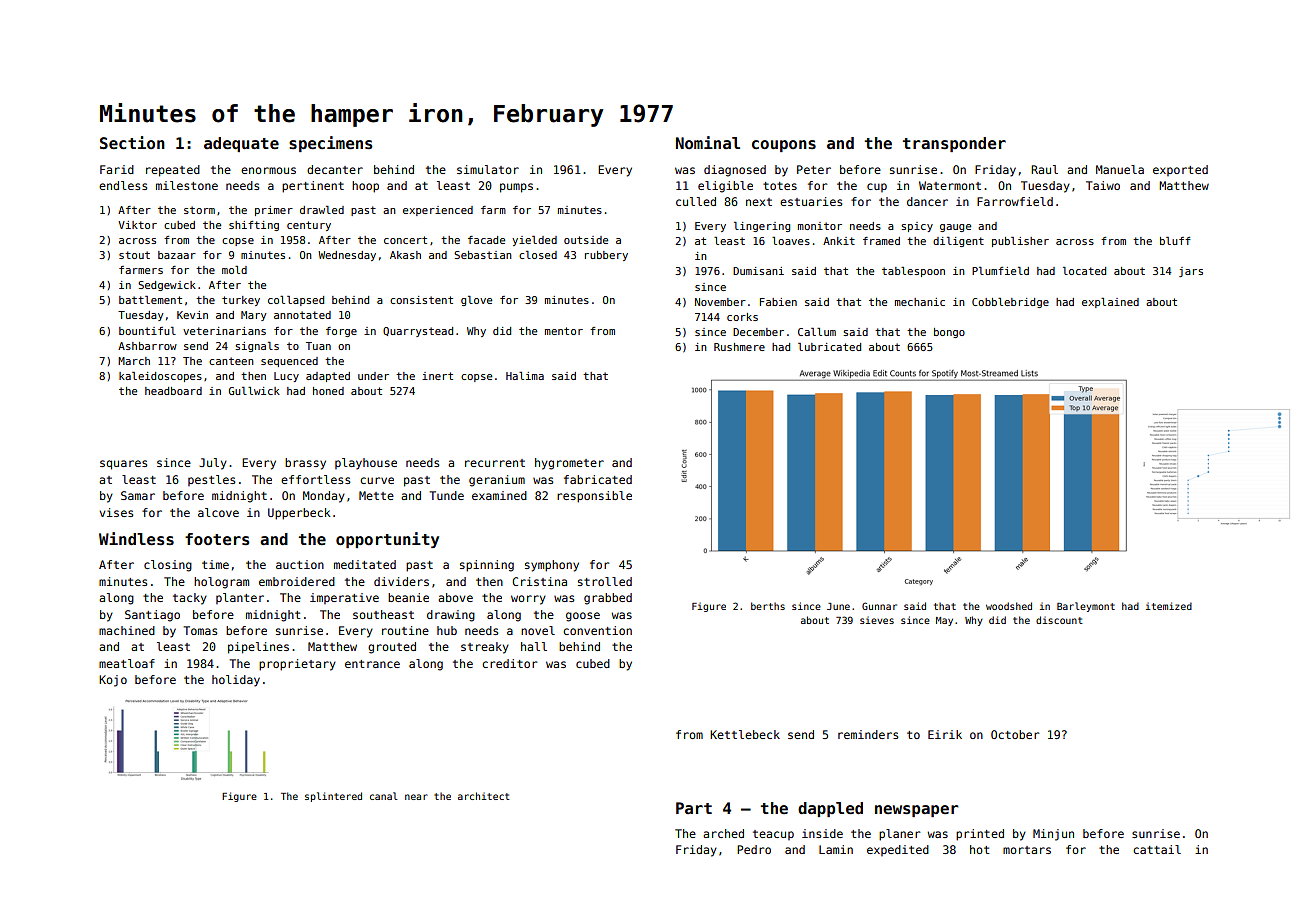 The image size is (1308, 924). Describe the element at coordinates (333, 797) in the screenshot. I see `splintered` at that location.
